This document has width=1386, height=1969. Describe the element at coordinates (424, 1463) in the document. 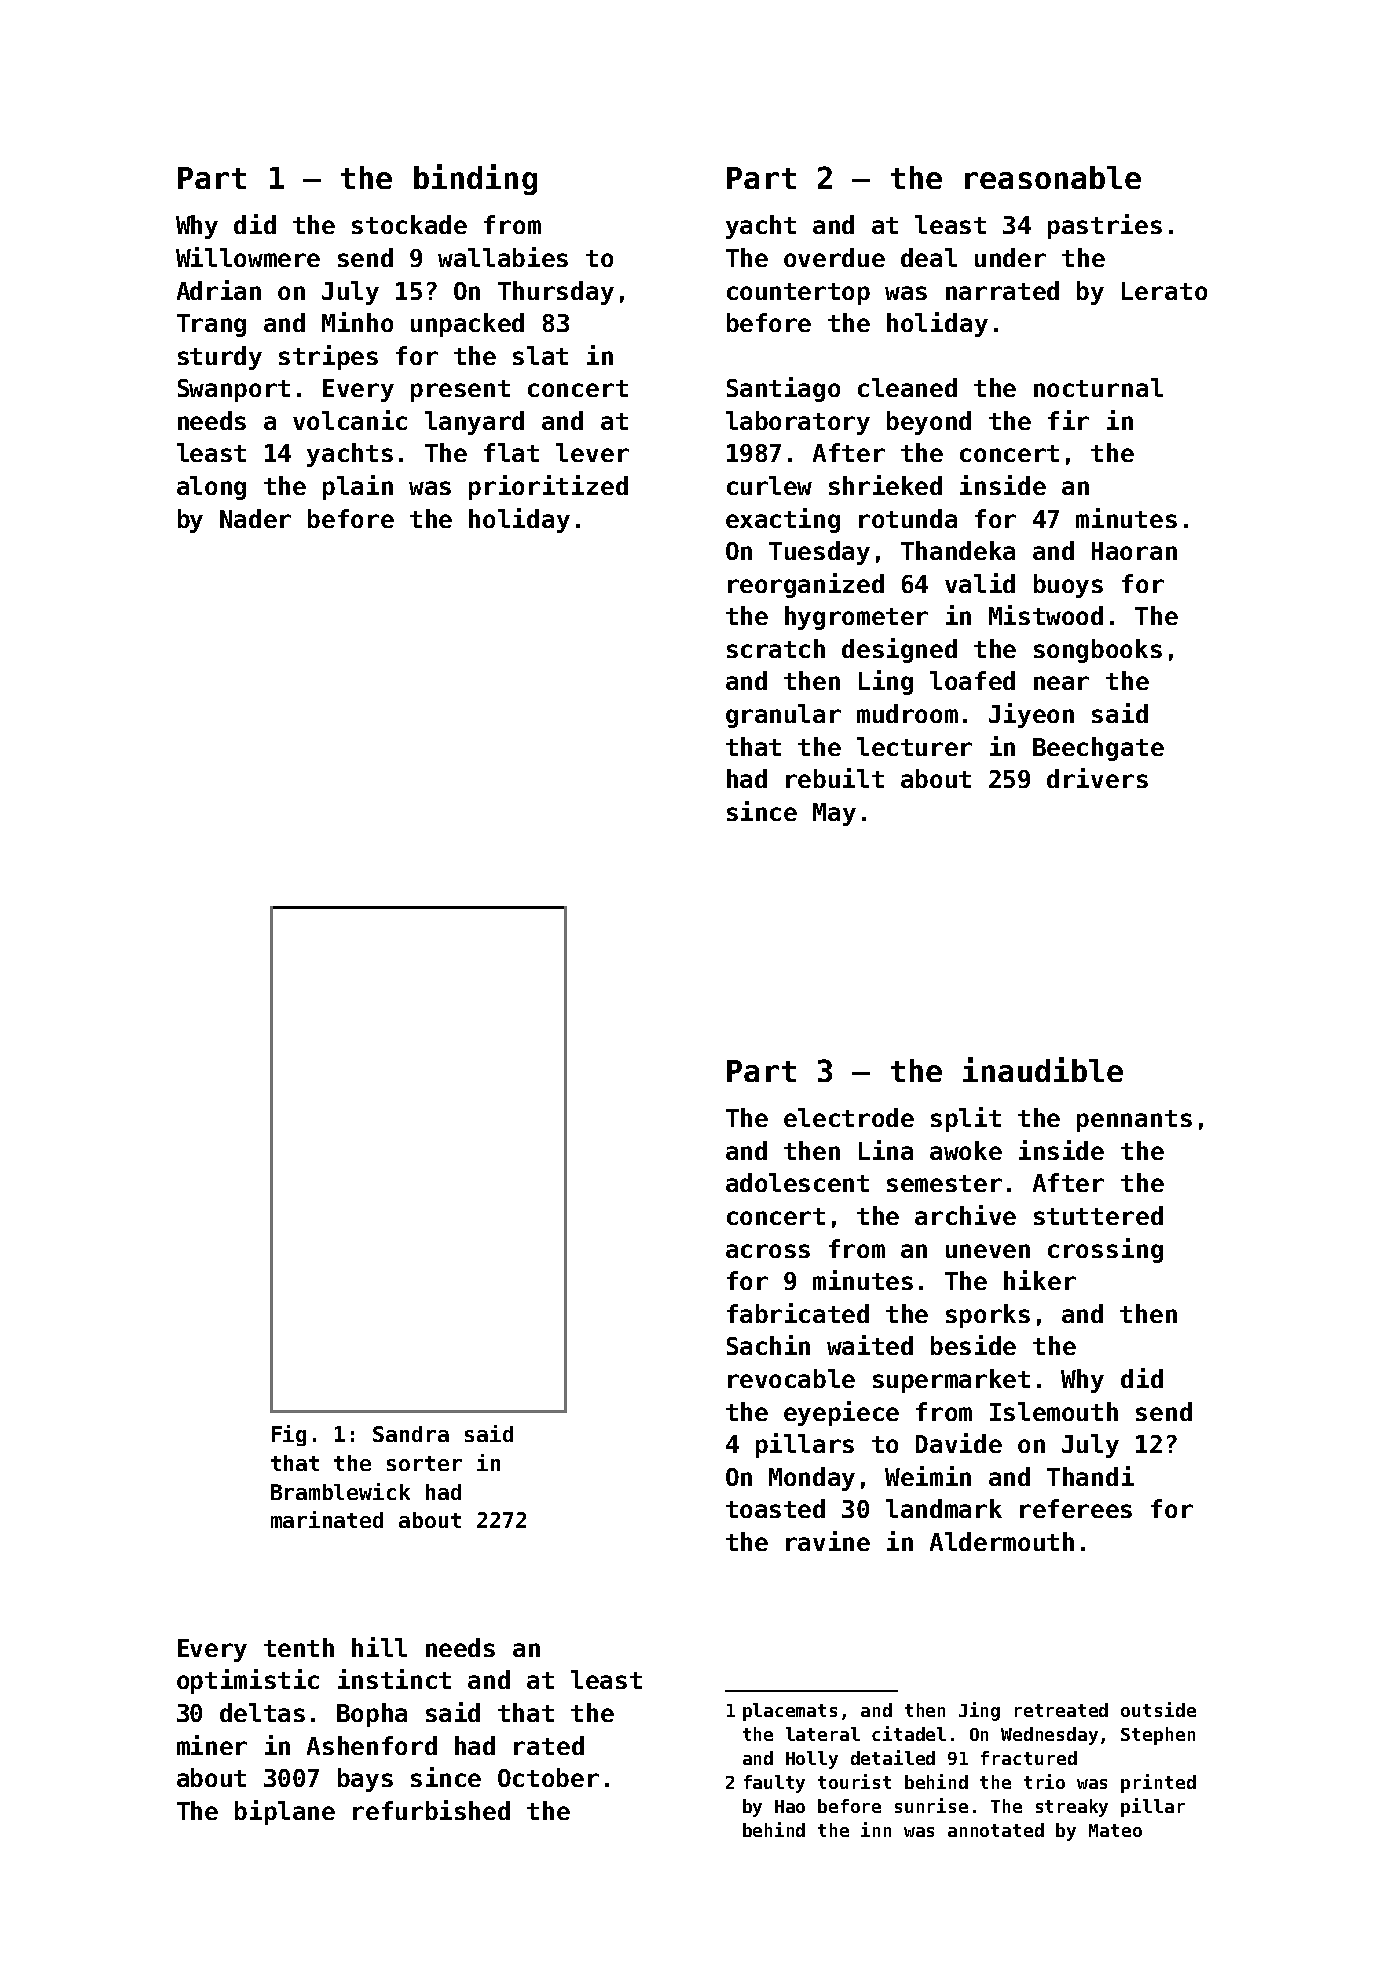

I see `sorter` at that location.
